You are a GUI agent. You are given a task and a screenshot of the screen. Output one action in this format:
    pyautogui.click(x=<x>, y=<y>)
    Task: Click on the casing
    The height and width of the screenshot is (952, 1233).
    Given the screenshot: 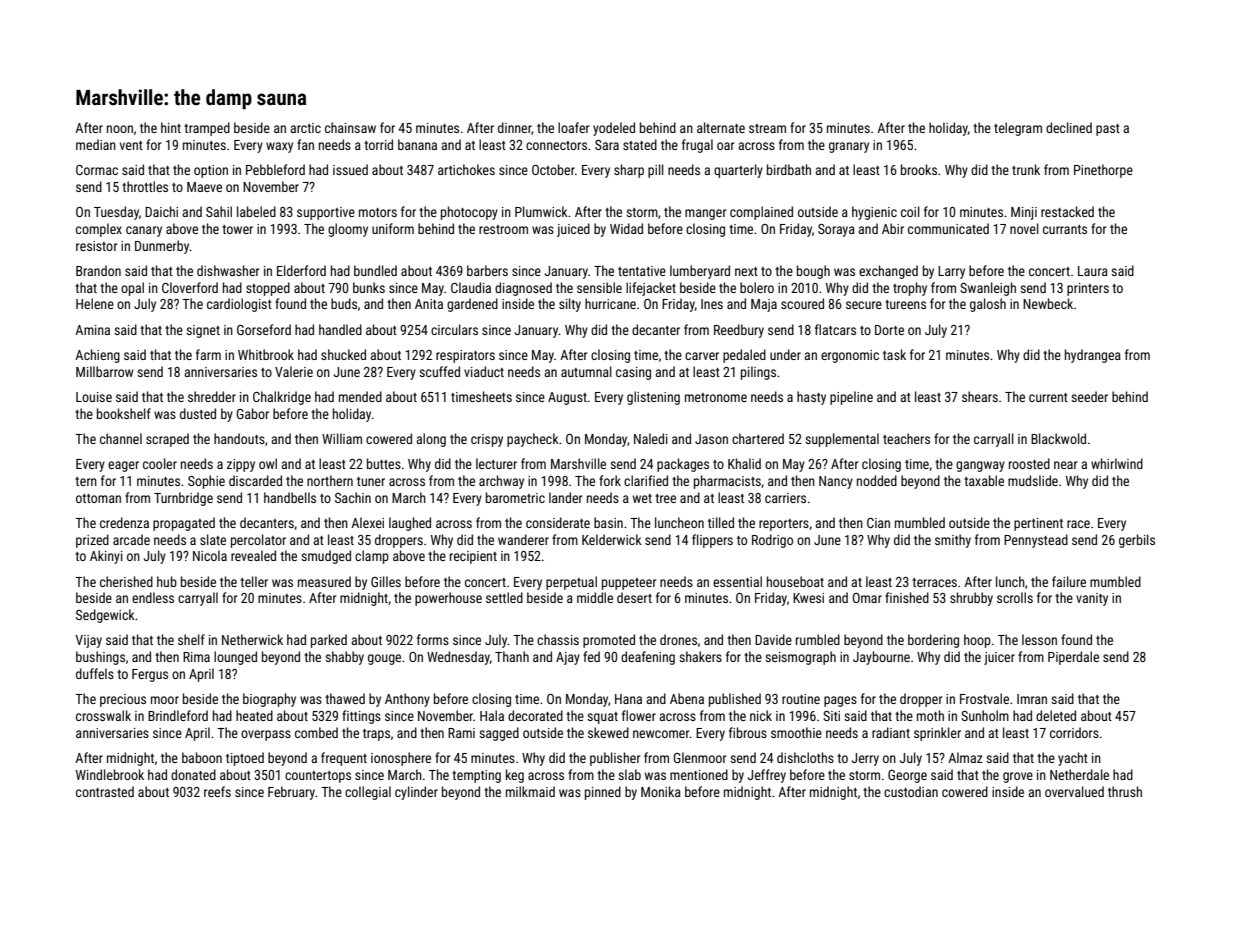 What is the action you would take?
    pyautogui.click(x=633, y=373)
